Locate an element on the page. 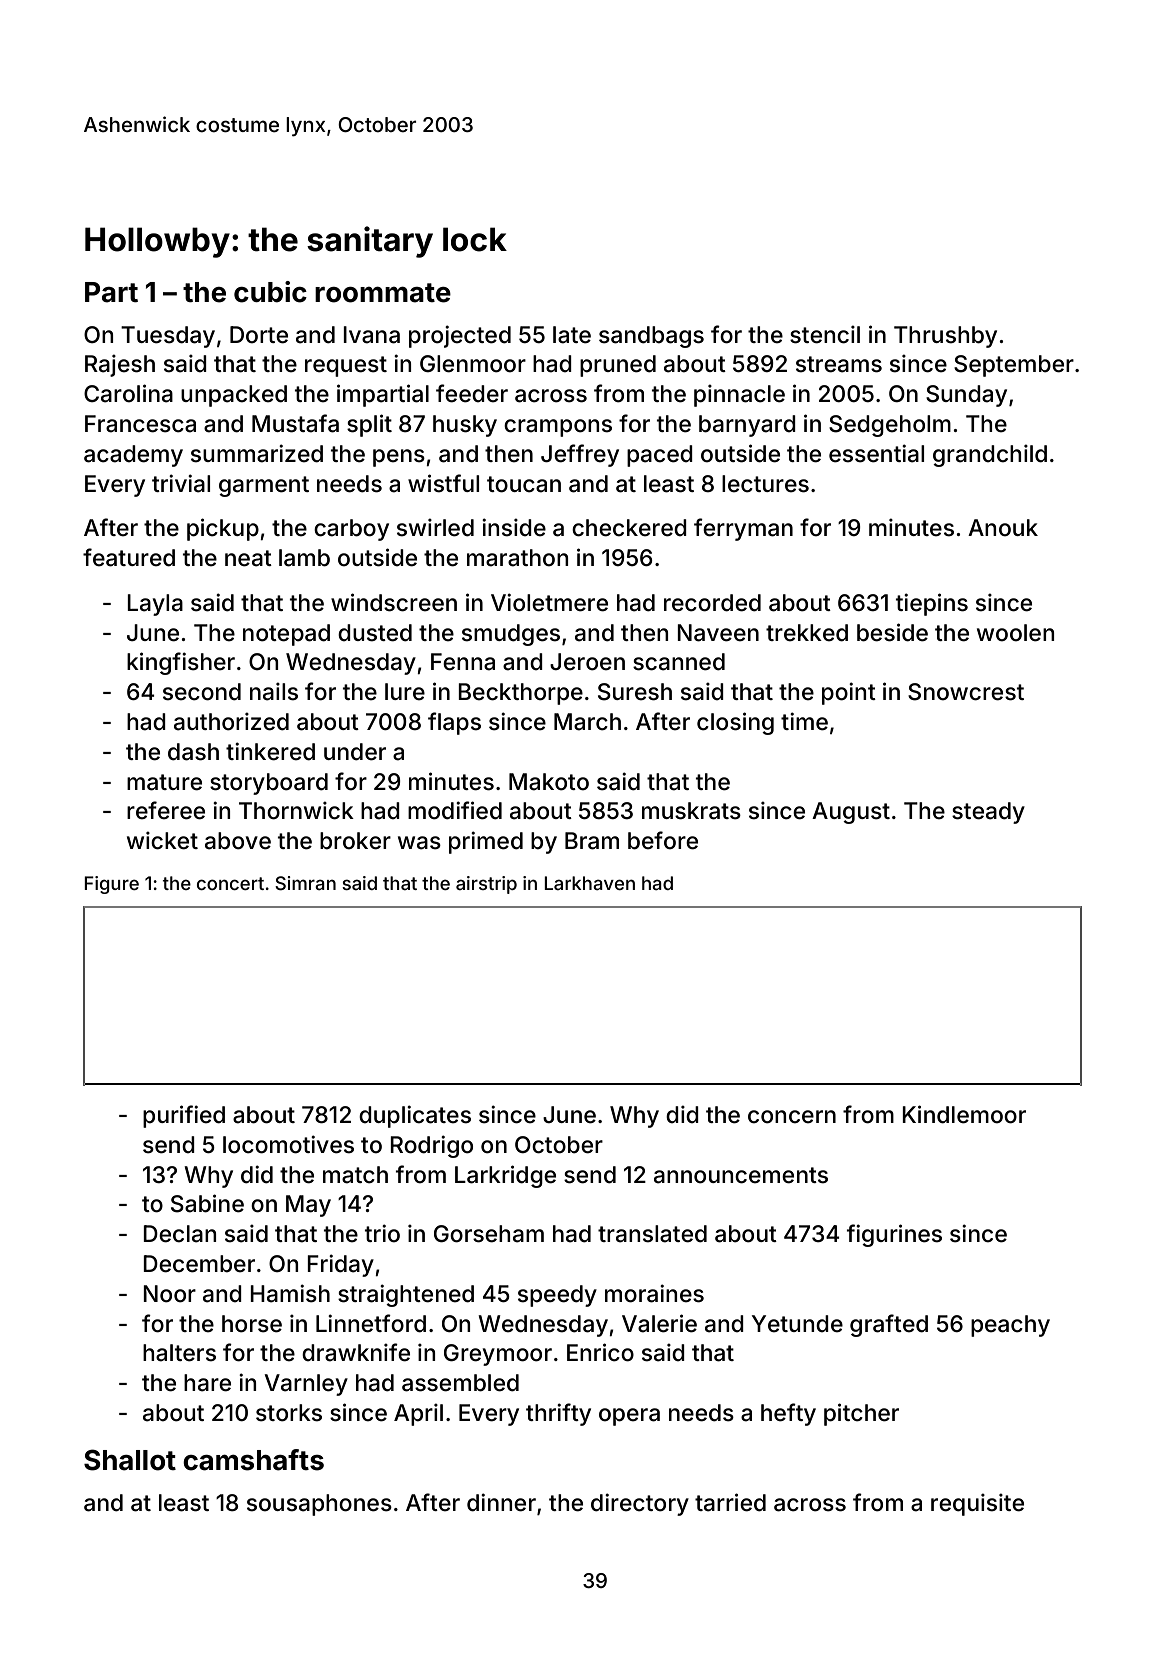 This image has height=1654, width=1165. steady is located at coordinates (988, 813).
